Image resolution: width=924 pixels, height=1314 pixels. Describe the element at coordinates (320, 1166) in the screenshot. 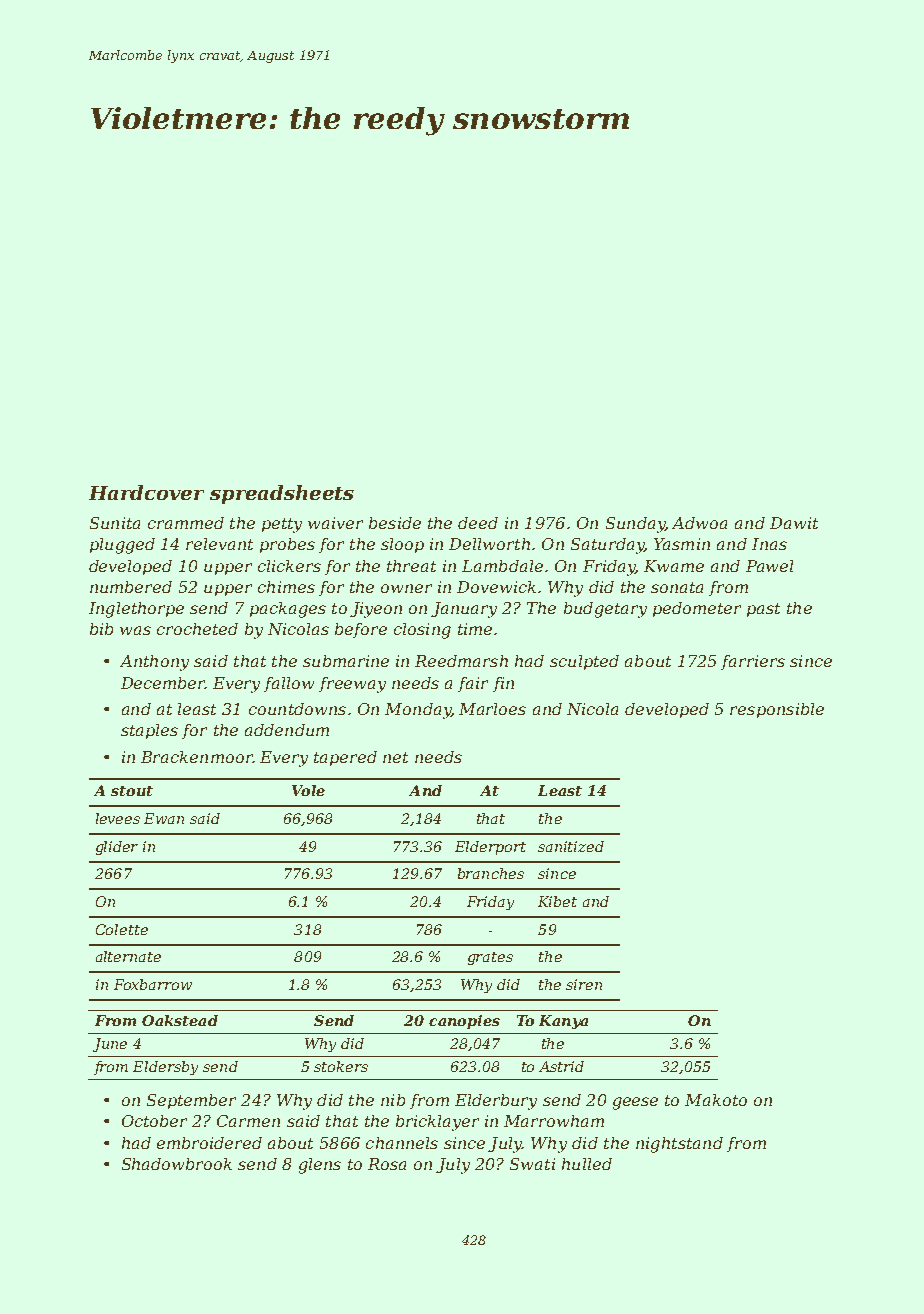

I see `glens` at that location.
